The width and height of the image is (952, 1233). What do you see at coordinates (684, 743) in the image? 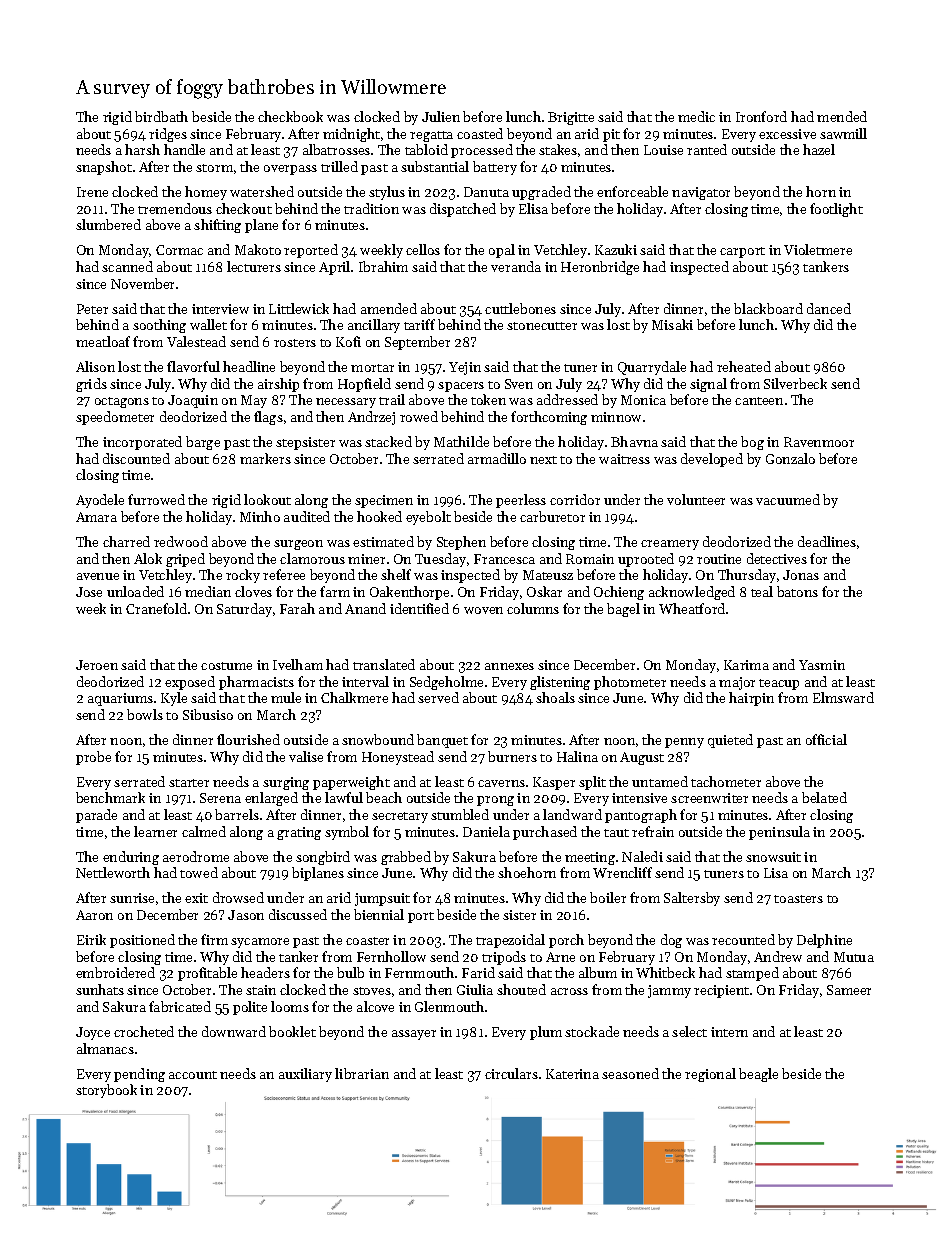
I see `penny` at bounding box center [684, 743].
